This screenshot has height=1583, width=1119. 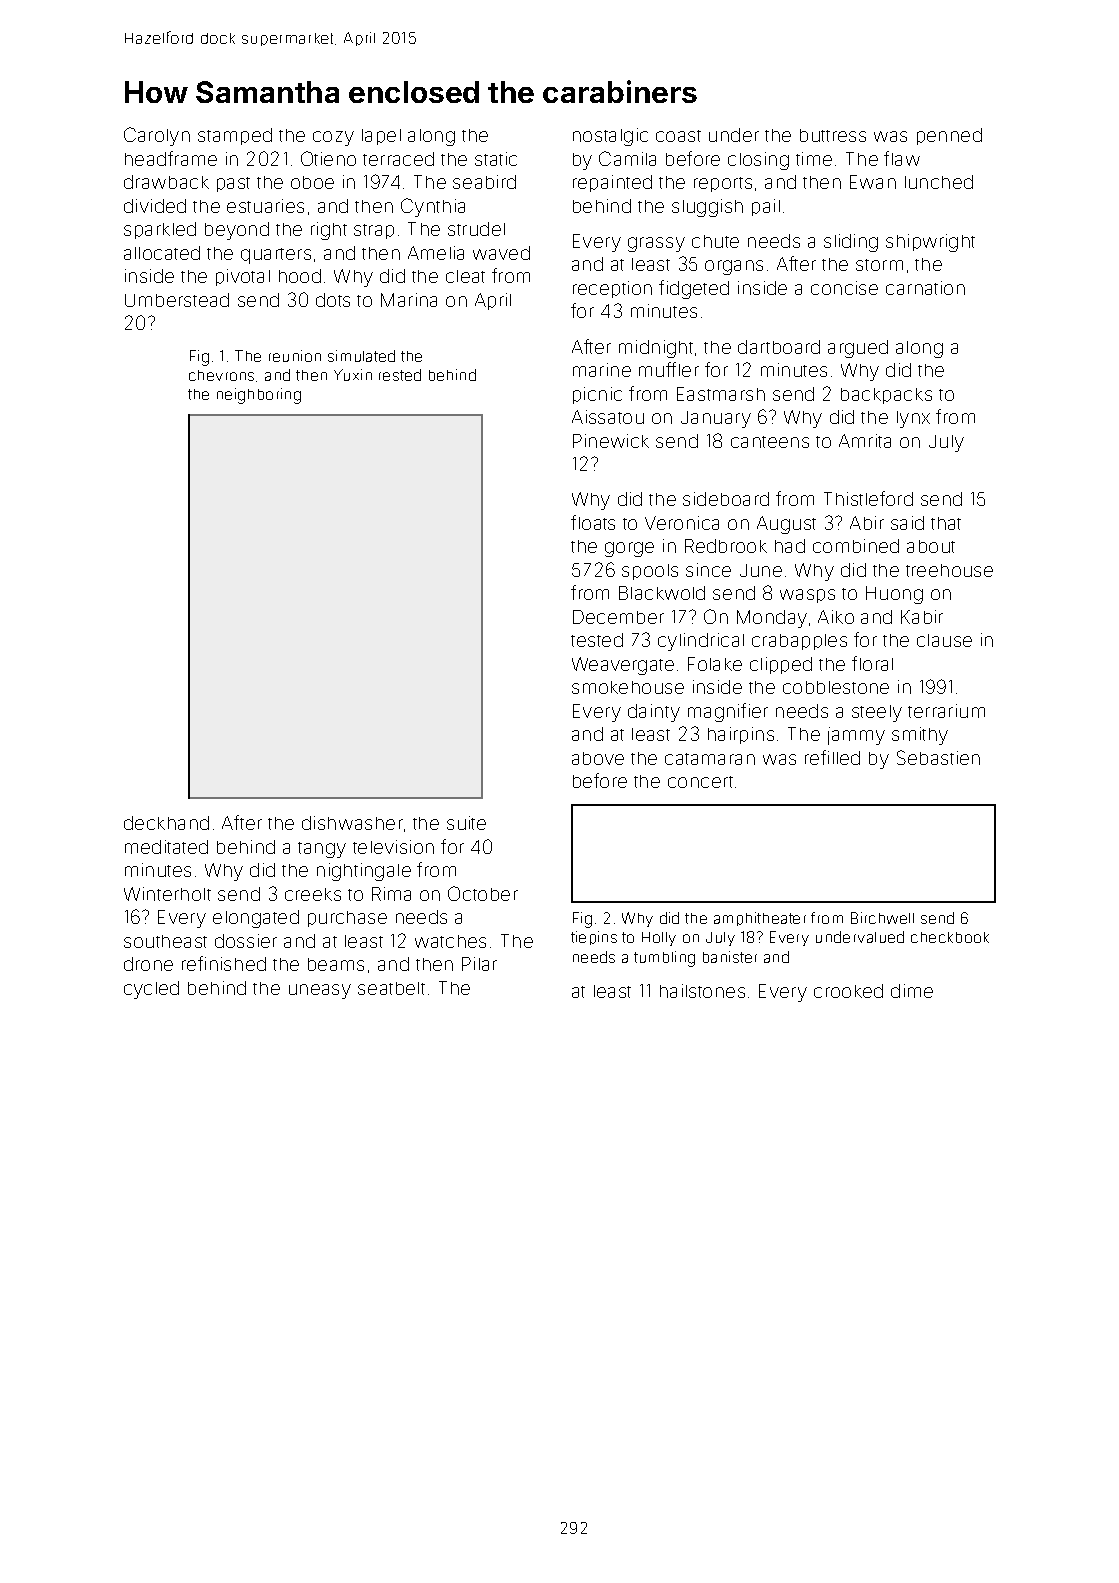 What do you see at coordinates (479, 964) in the screenshot?
I see `Pilar` at bounding box center [479, 964].
